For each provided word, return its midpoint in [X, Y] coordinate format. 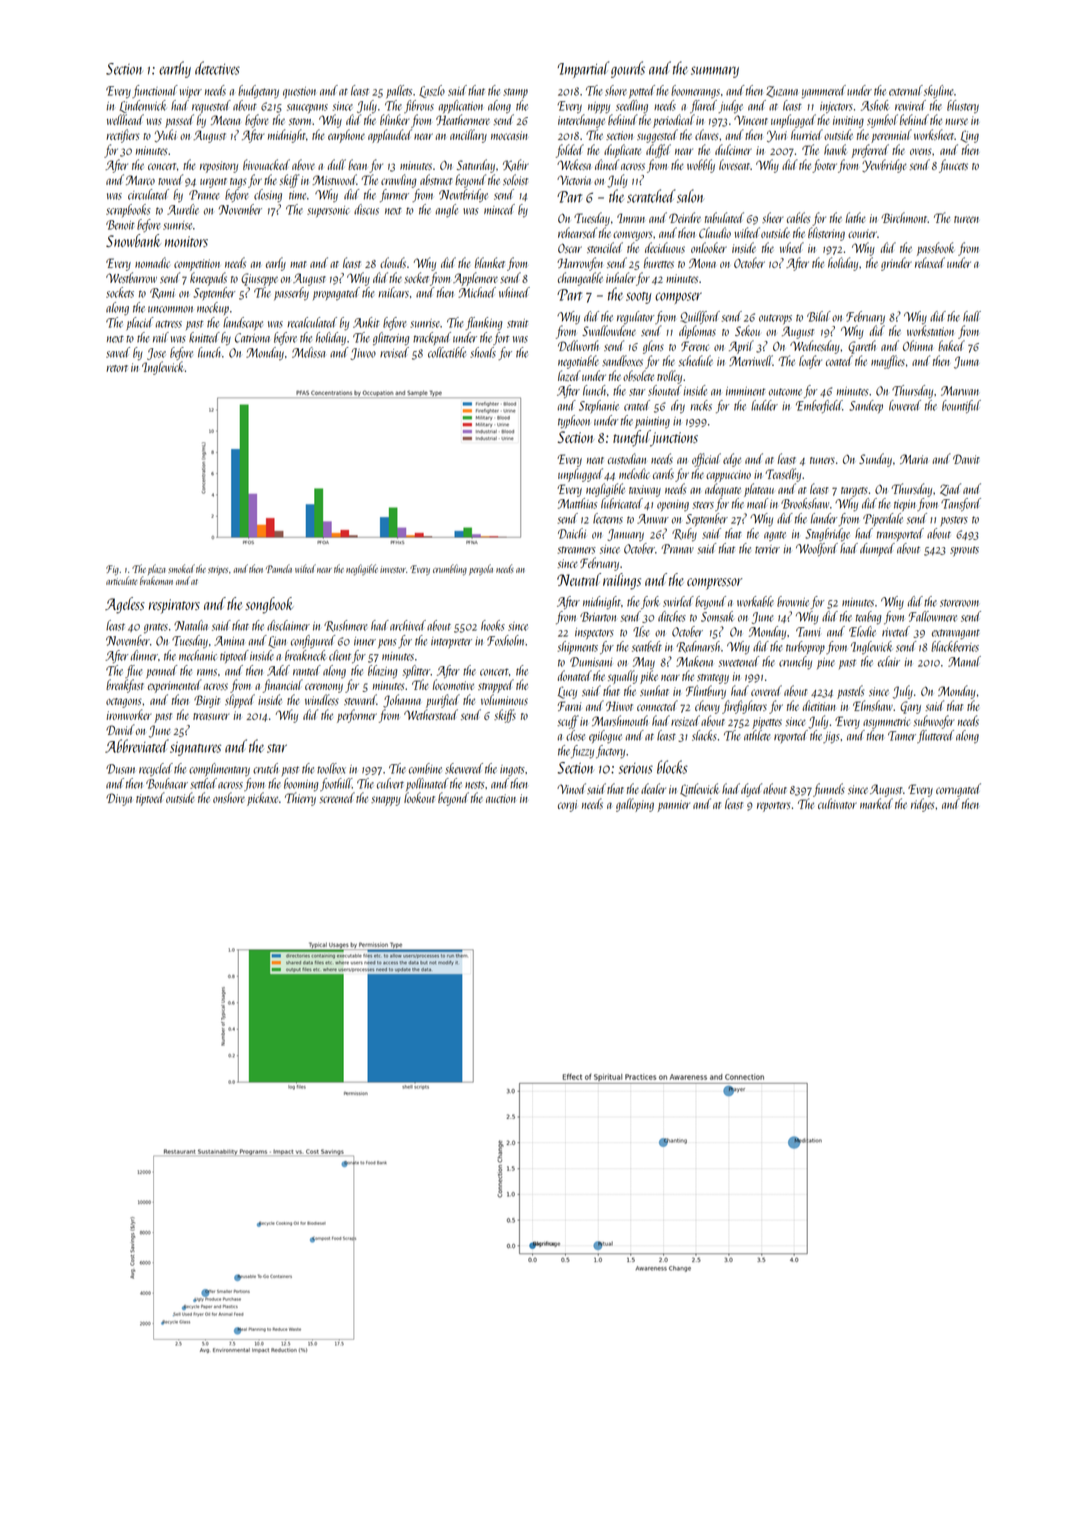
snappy [386, 801]
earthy [175, 69]
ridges [922, 805]
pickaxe [262, 799]
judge [730, 106]
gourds [628, 69]
